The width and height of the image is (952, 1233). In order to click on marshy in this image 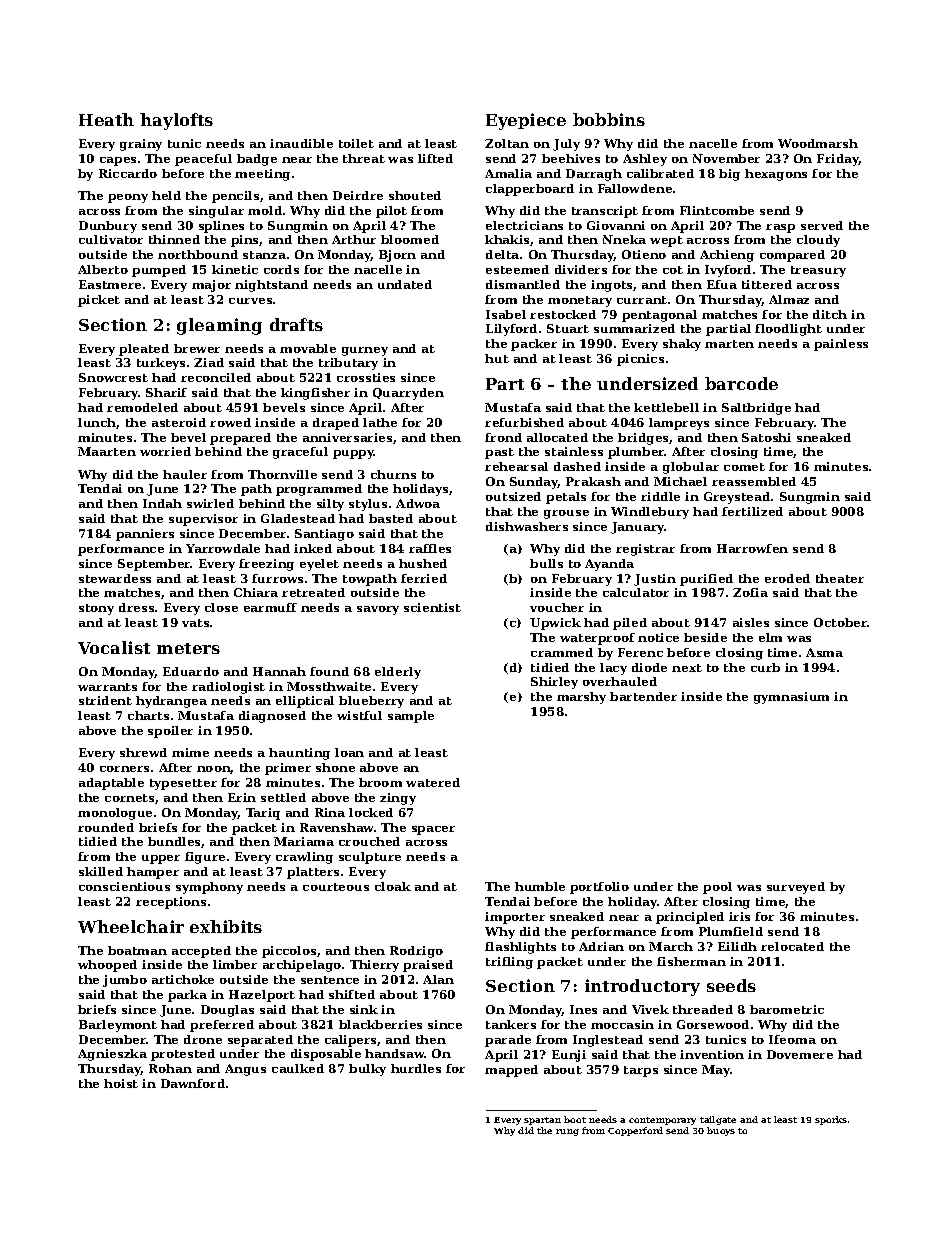, I will do `click(581, 698)`.
